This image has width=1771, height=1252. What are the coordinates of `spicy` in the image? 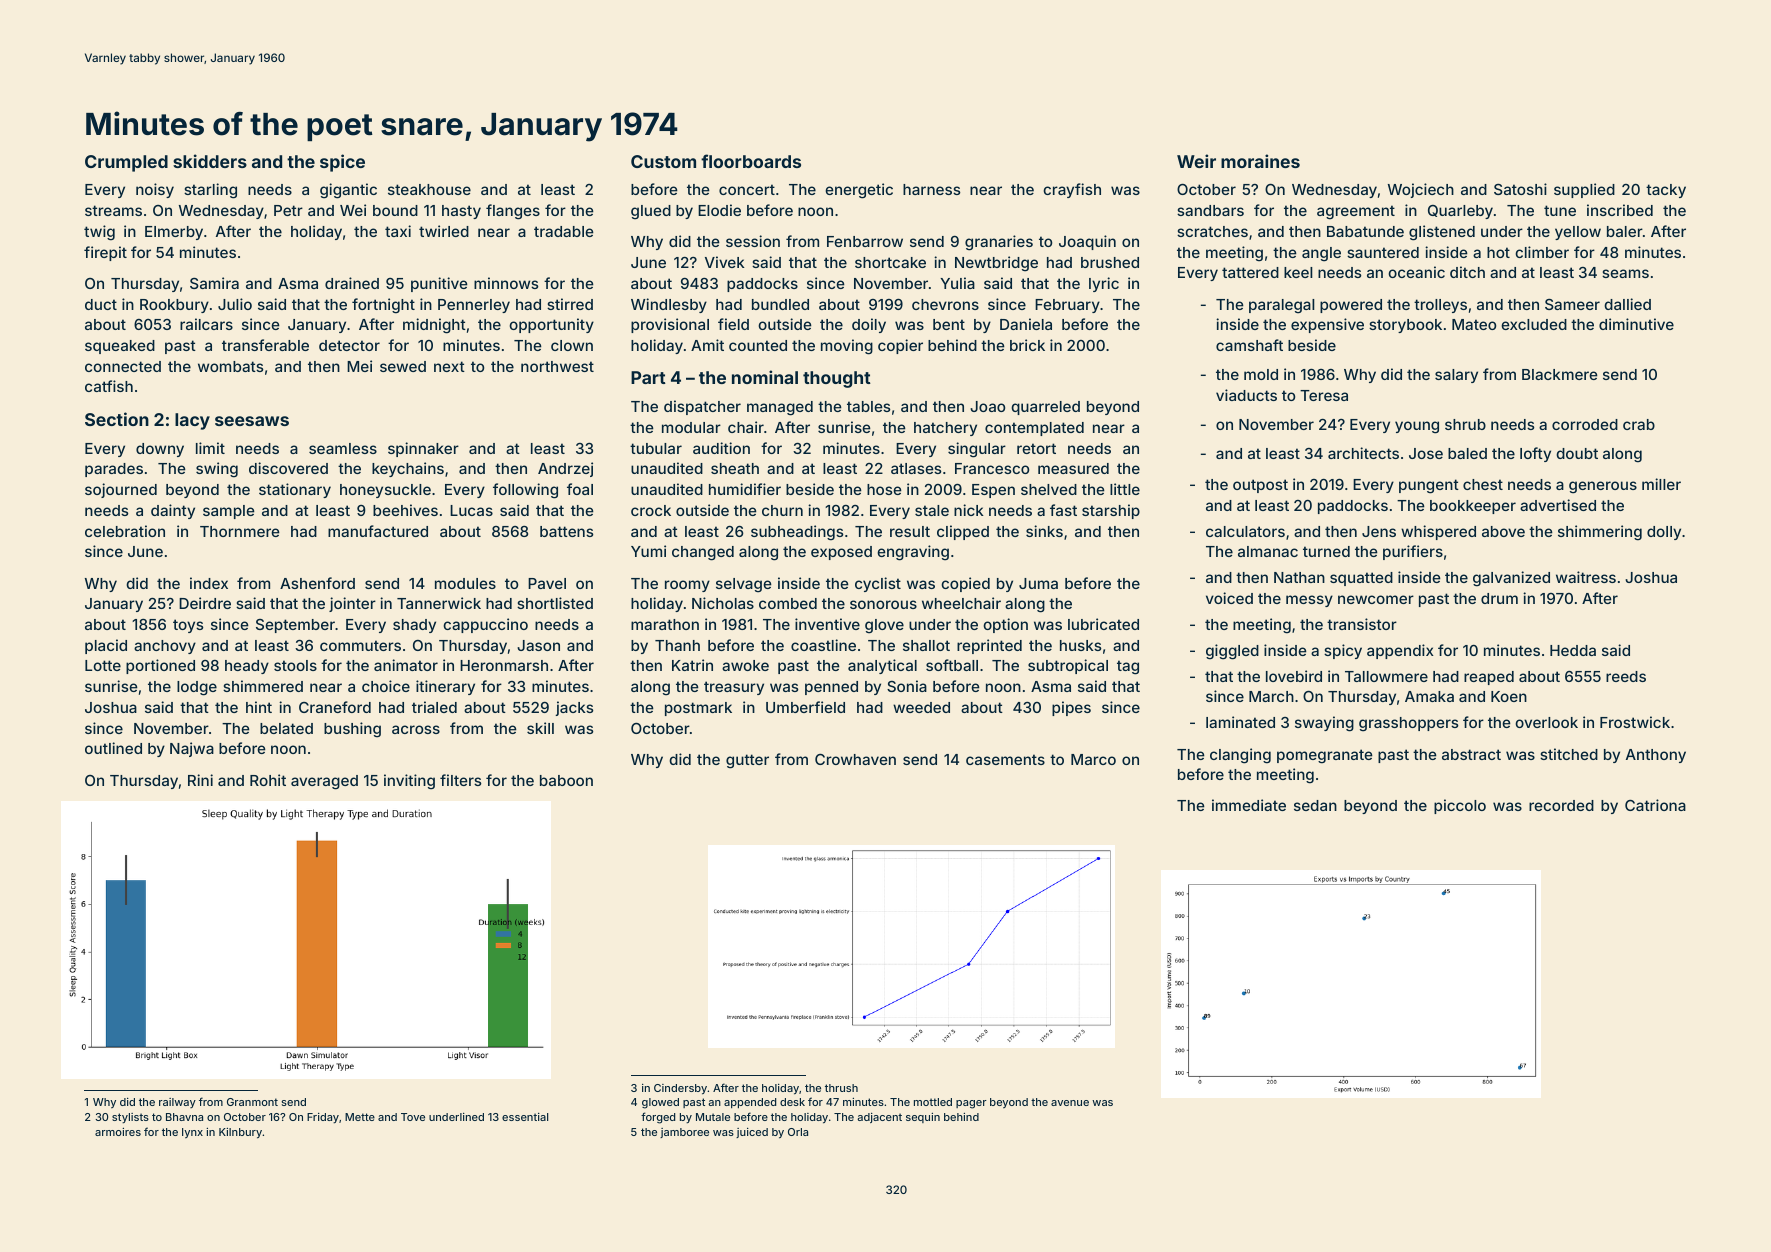 It's located at (1343, 651).
